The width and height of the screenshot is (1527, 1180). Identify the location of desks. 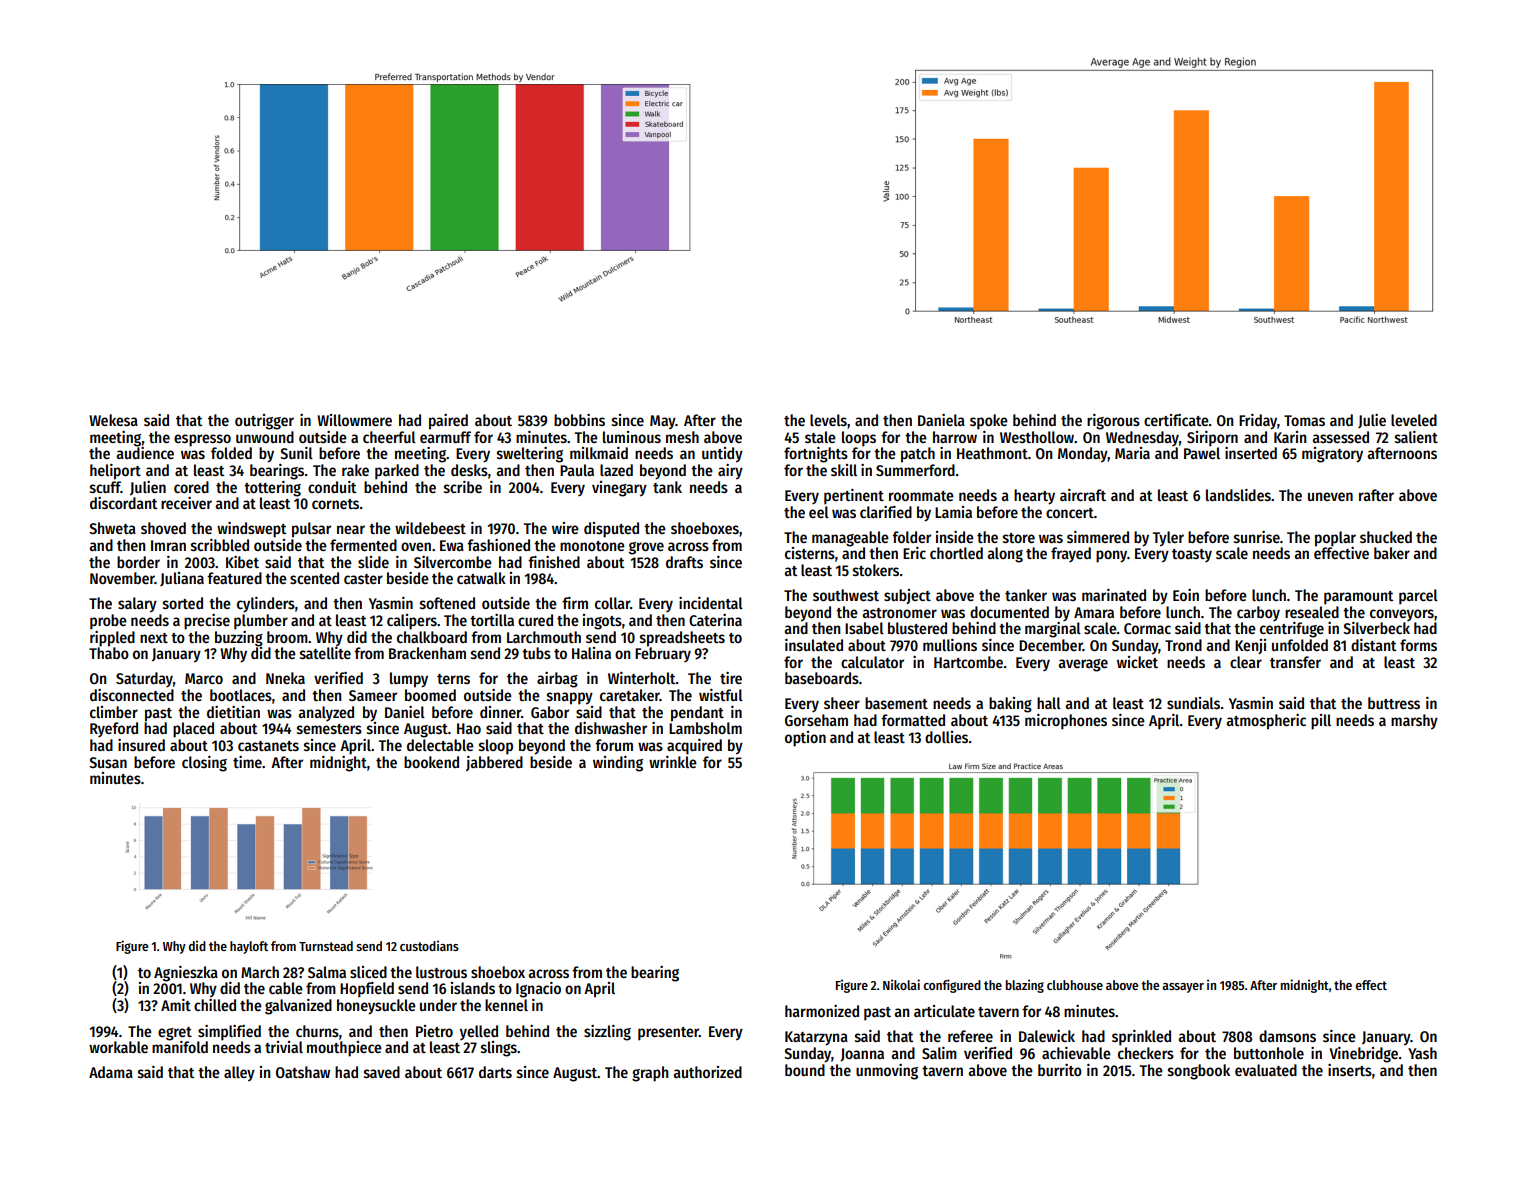
(469, 470).
